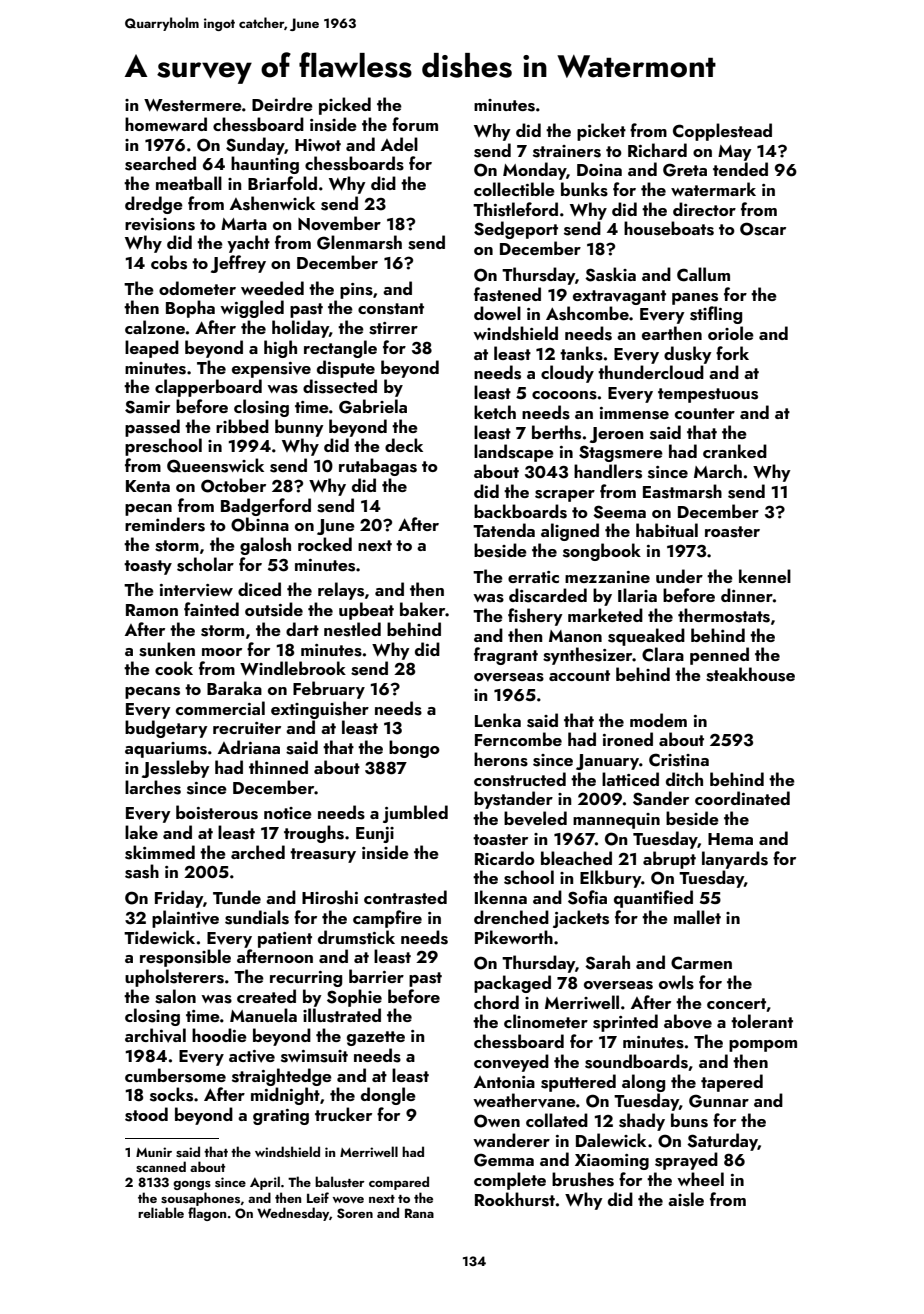  I want to click on houseboats, so click(669, 228).
